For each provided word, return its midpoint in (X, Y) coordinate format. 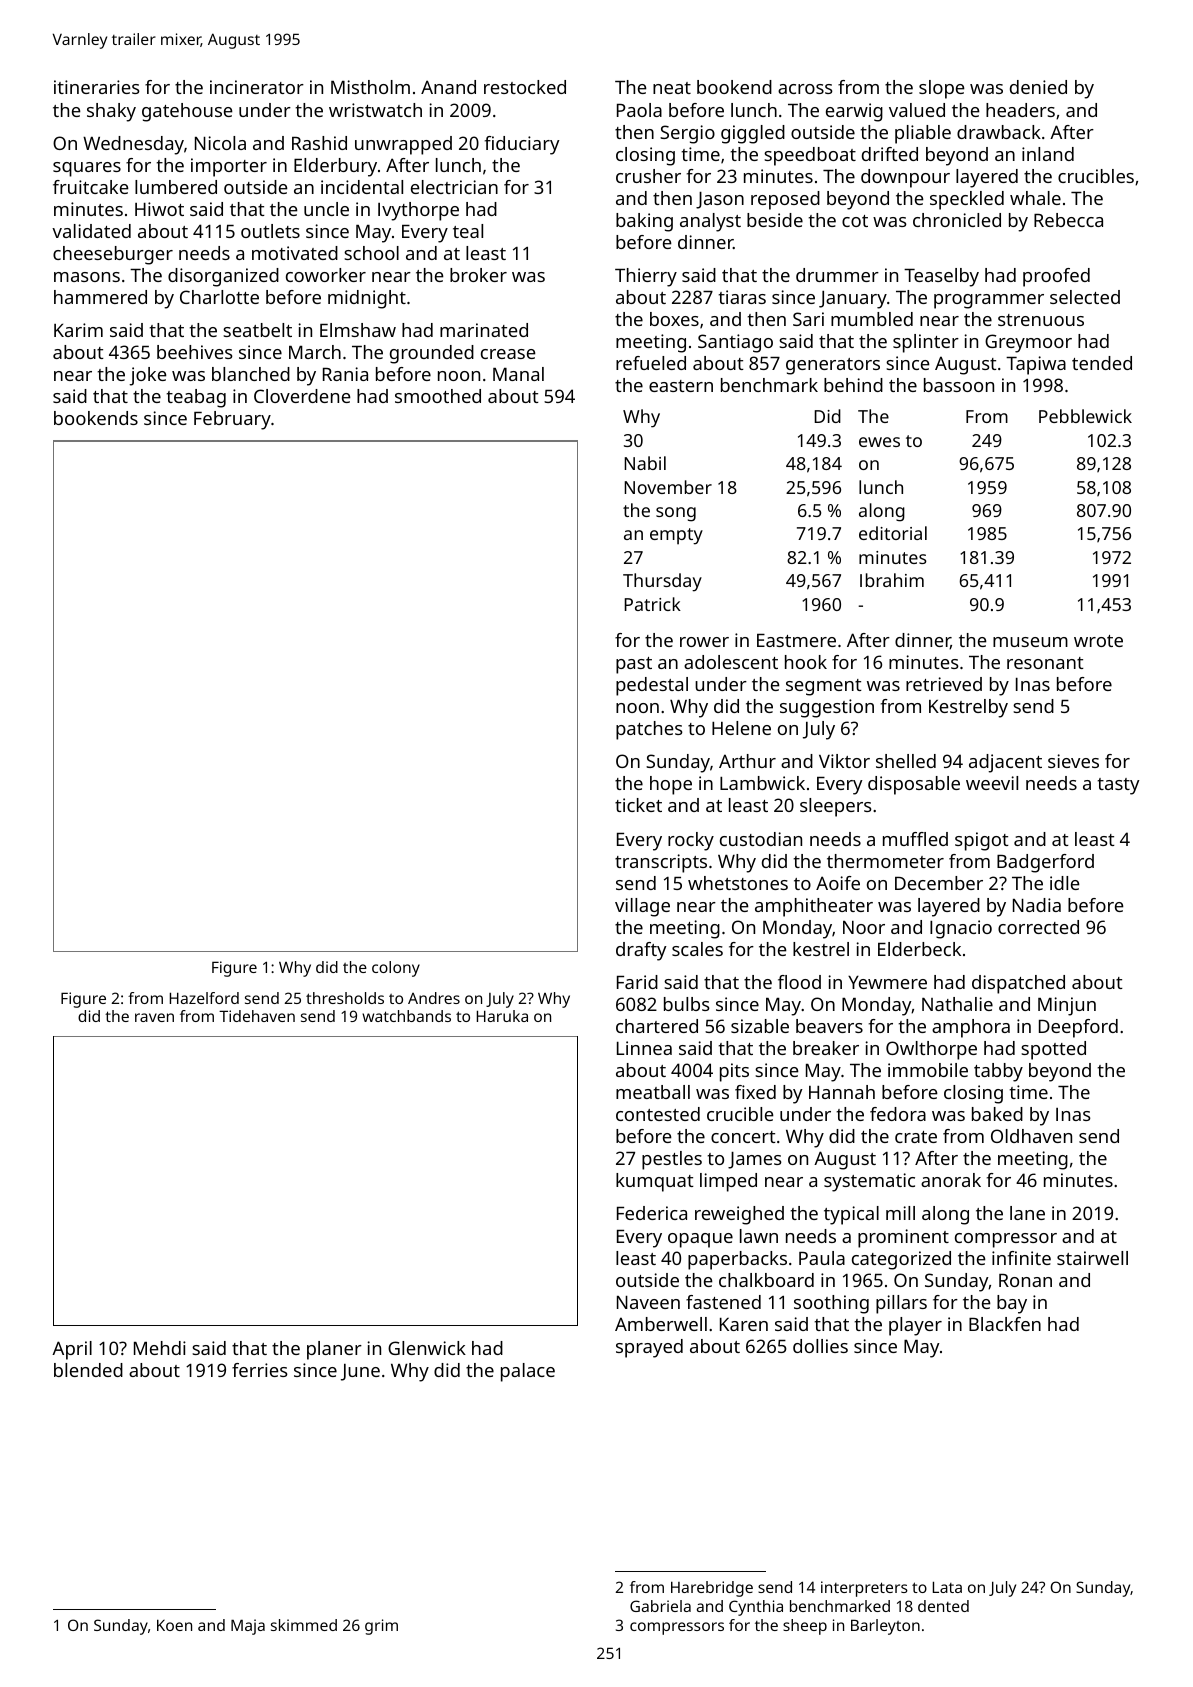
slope (942, 89)
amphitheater (814, 907)
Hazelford (204, 998)
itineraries (97, 87)
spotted (1053, 1050)
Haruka (502, 1016)
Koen (174, 1625)
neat (672, 88)
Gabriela (660, 1606)
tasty (1118, 786)
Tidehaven (257, 1016)
